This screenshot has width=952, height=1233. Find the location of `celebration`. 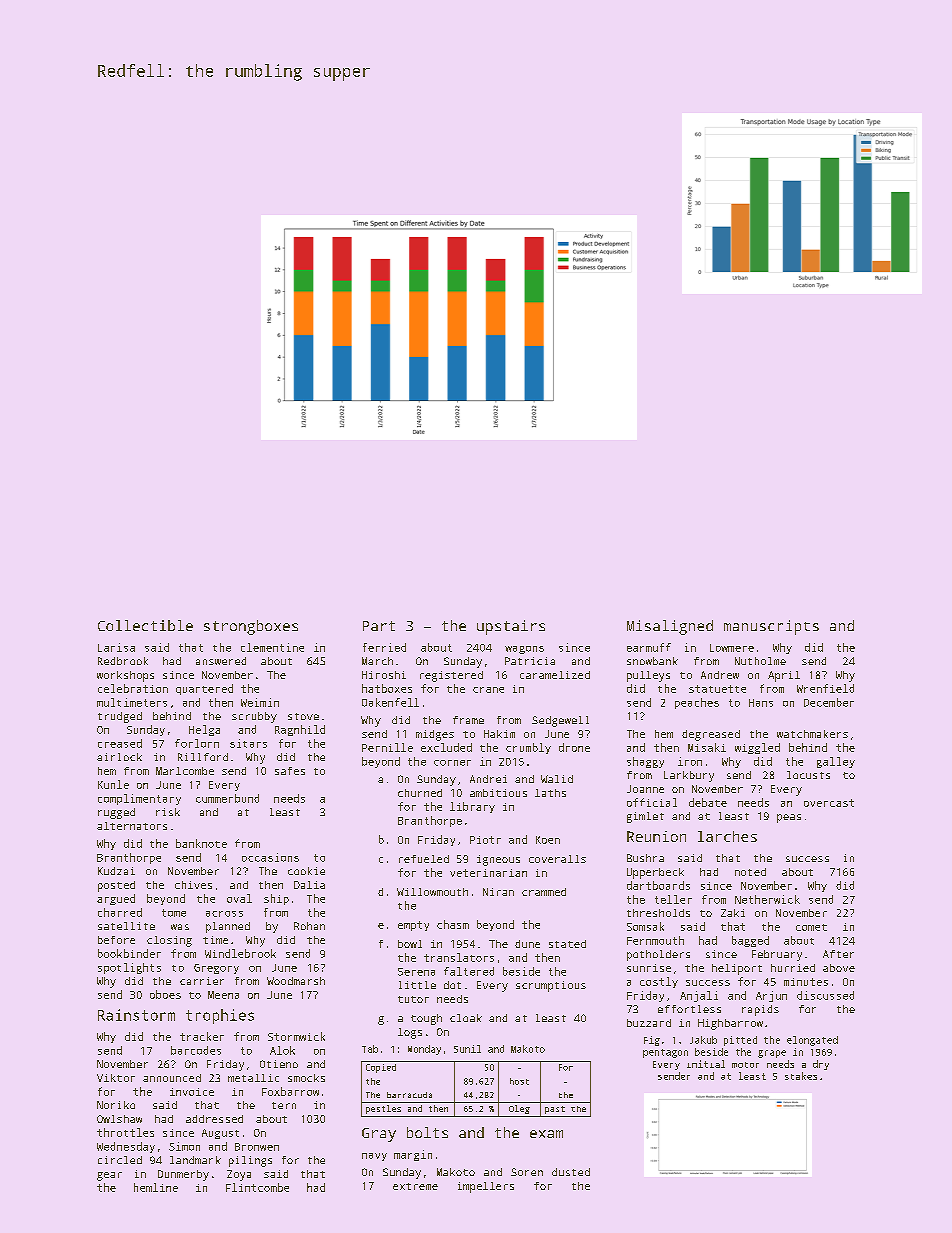

celebration is located at coordinates (133, 688).
